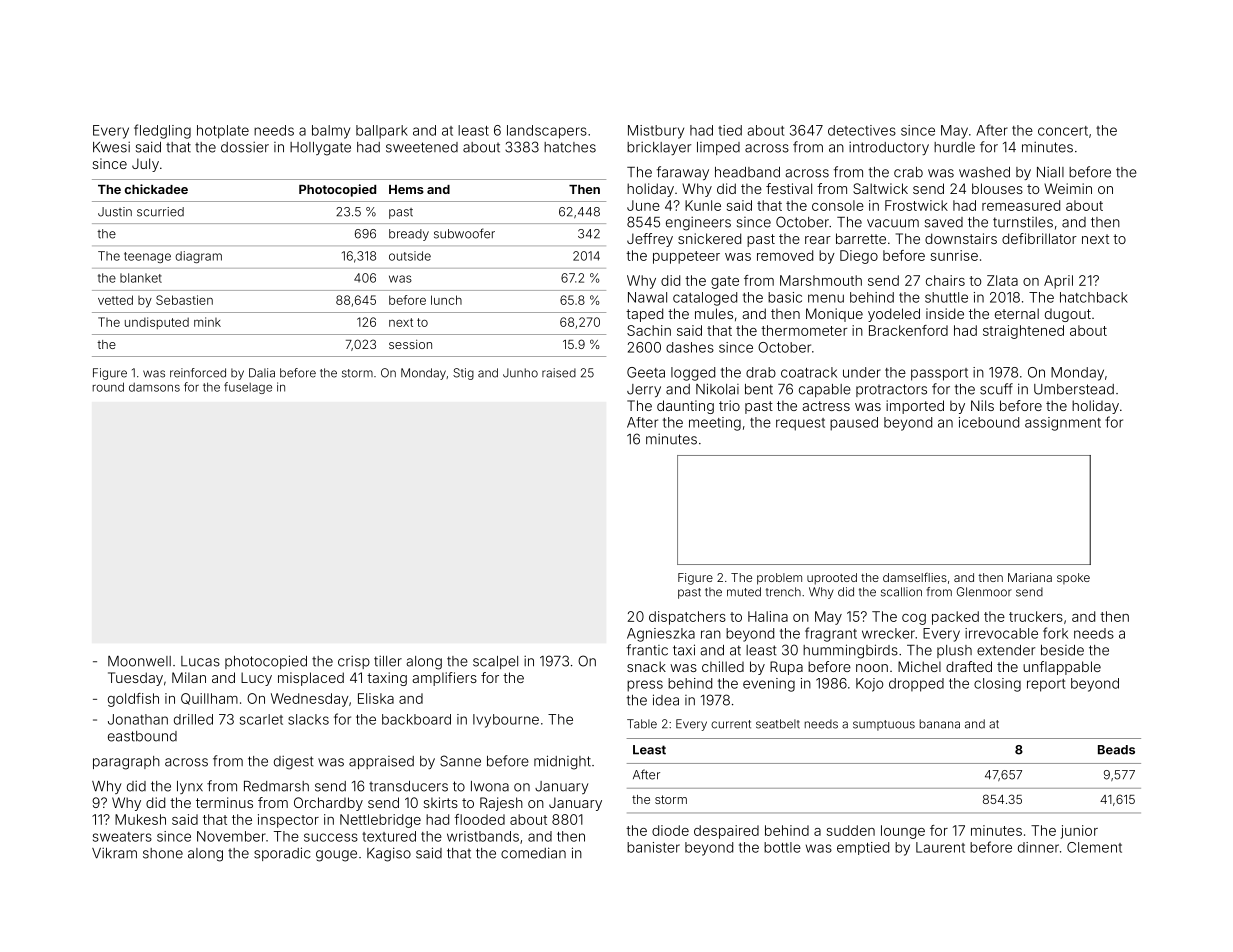 The width and height of the image is (1233, 952). What do you see at coordinates (562, 762) in the image?
I see `midnight` at bounding box center [562, 762].
